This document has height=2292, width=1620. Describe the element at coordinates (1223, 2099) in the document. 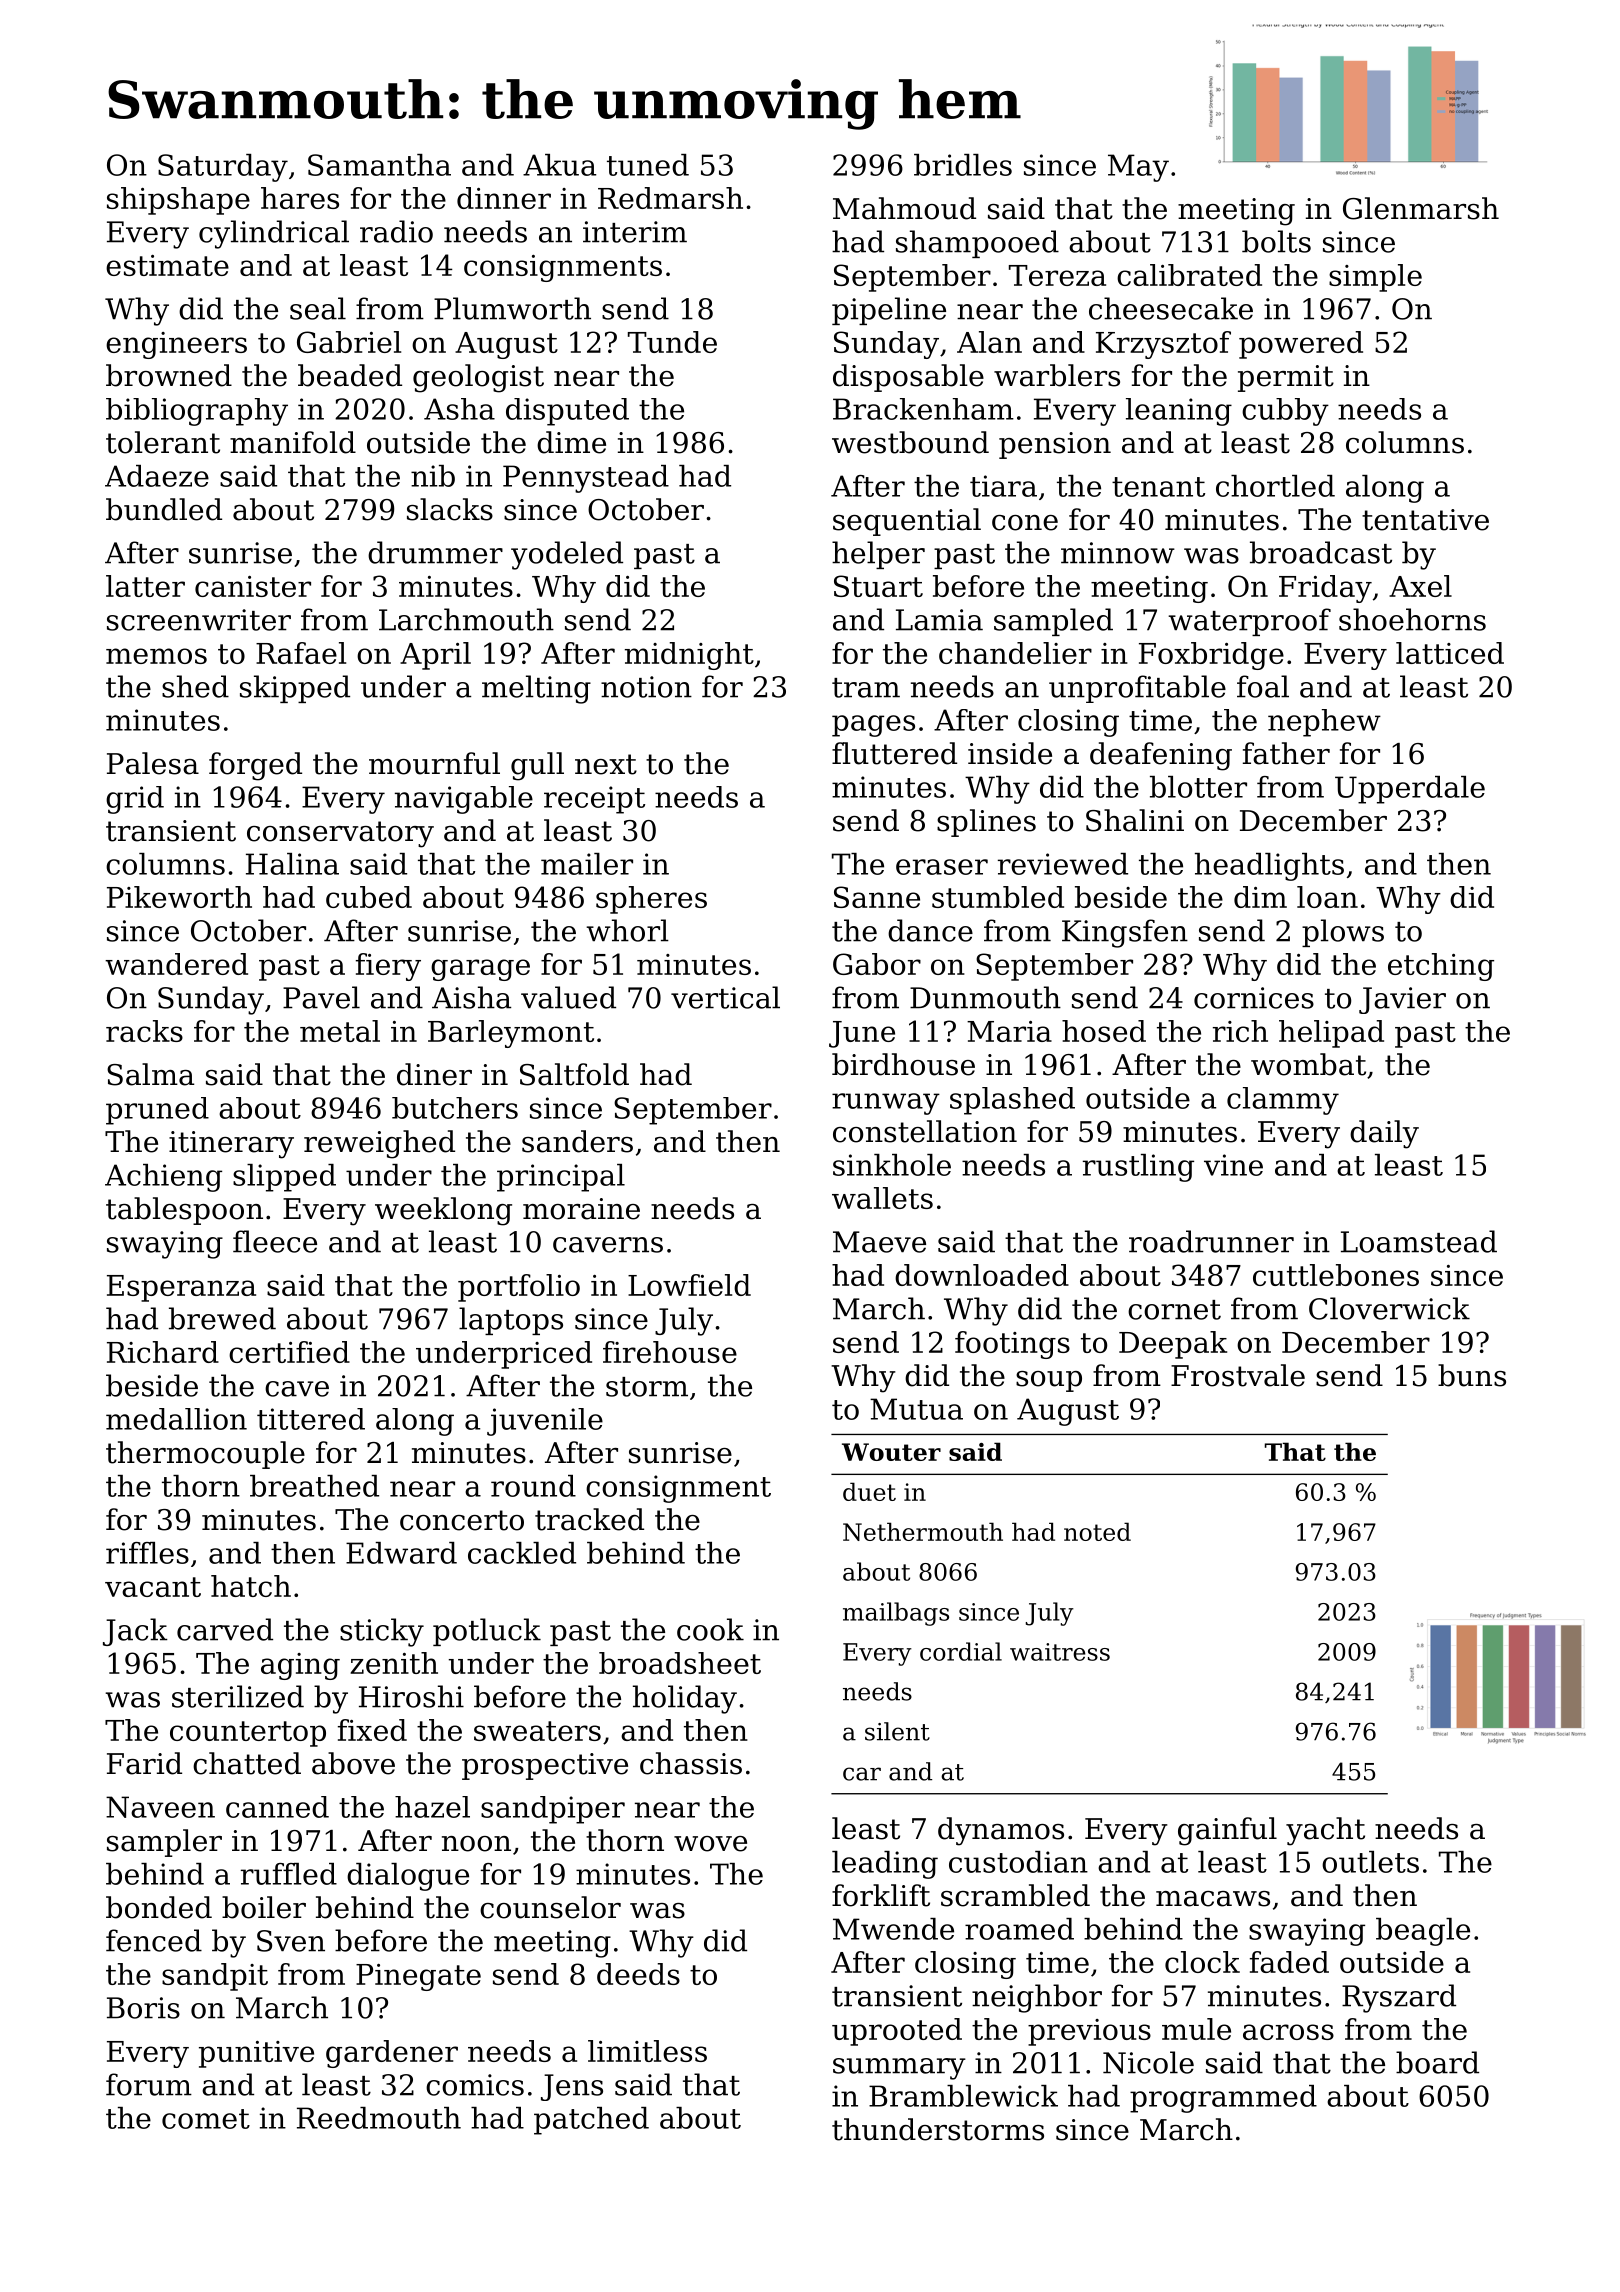

I see `programmed` at that location.
